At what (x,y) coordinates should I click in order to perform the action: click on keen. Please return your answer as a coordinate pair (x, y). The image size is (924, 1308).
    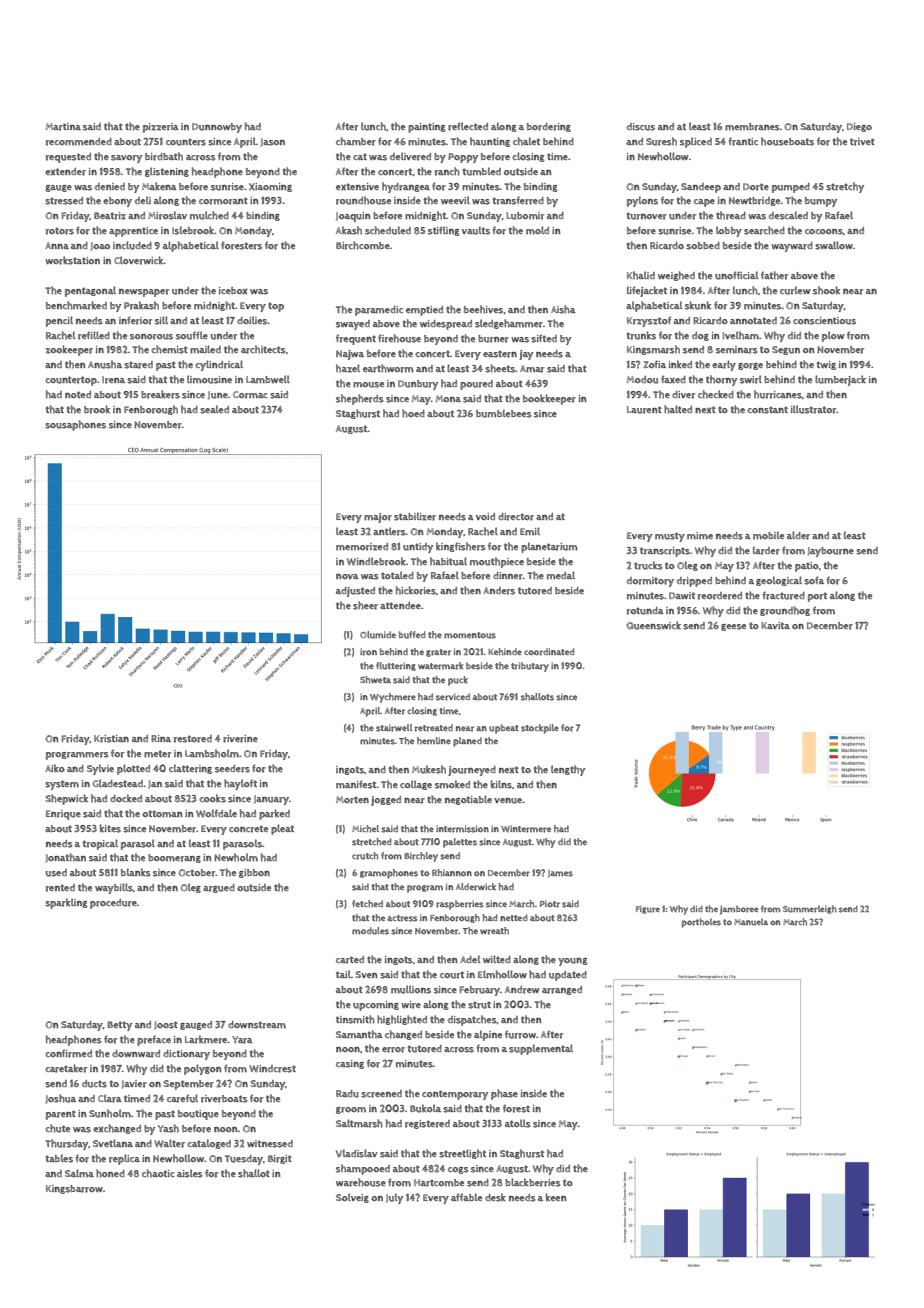
    Looking at the image, I should click on (556, 1197).
